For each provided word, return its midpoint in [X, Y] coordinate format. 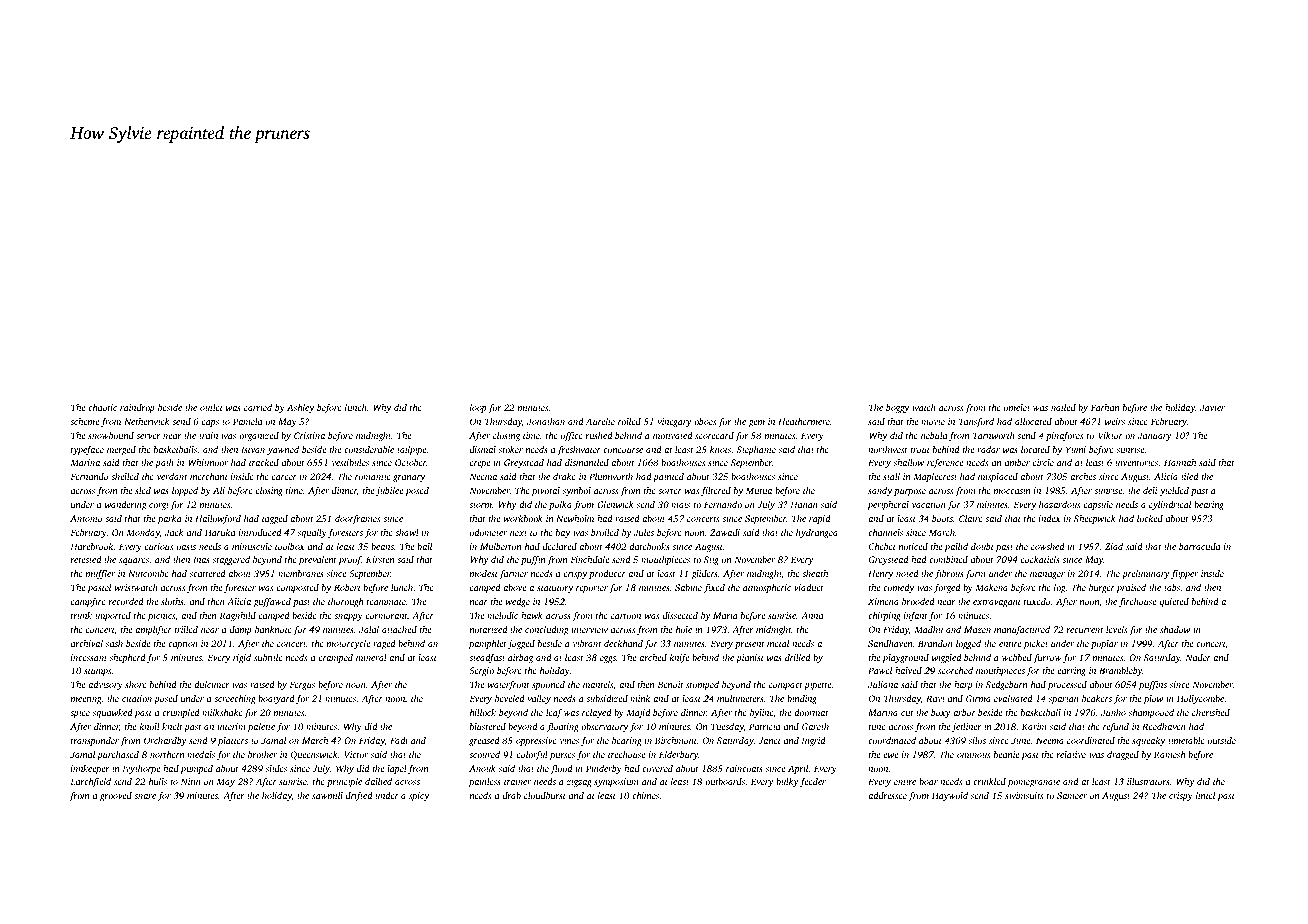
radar [988, 449]
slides [276, 768]
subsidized [607, 698]
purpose [910, 492]
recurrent [1085, 630]
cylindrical [1170, 505]
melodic [502, 615]
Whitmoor [208, 462]
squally [312, 533]
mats [680, 505]
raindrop [137, 408]
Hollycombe [1200, 699]
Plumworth [611, 476]
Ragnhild [237, 616]
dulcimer [212, 684]
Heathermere [804, 421]
